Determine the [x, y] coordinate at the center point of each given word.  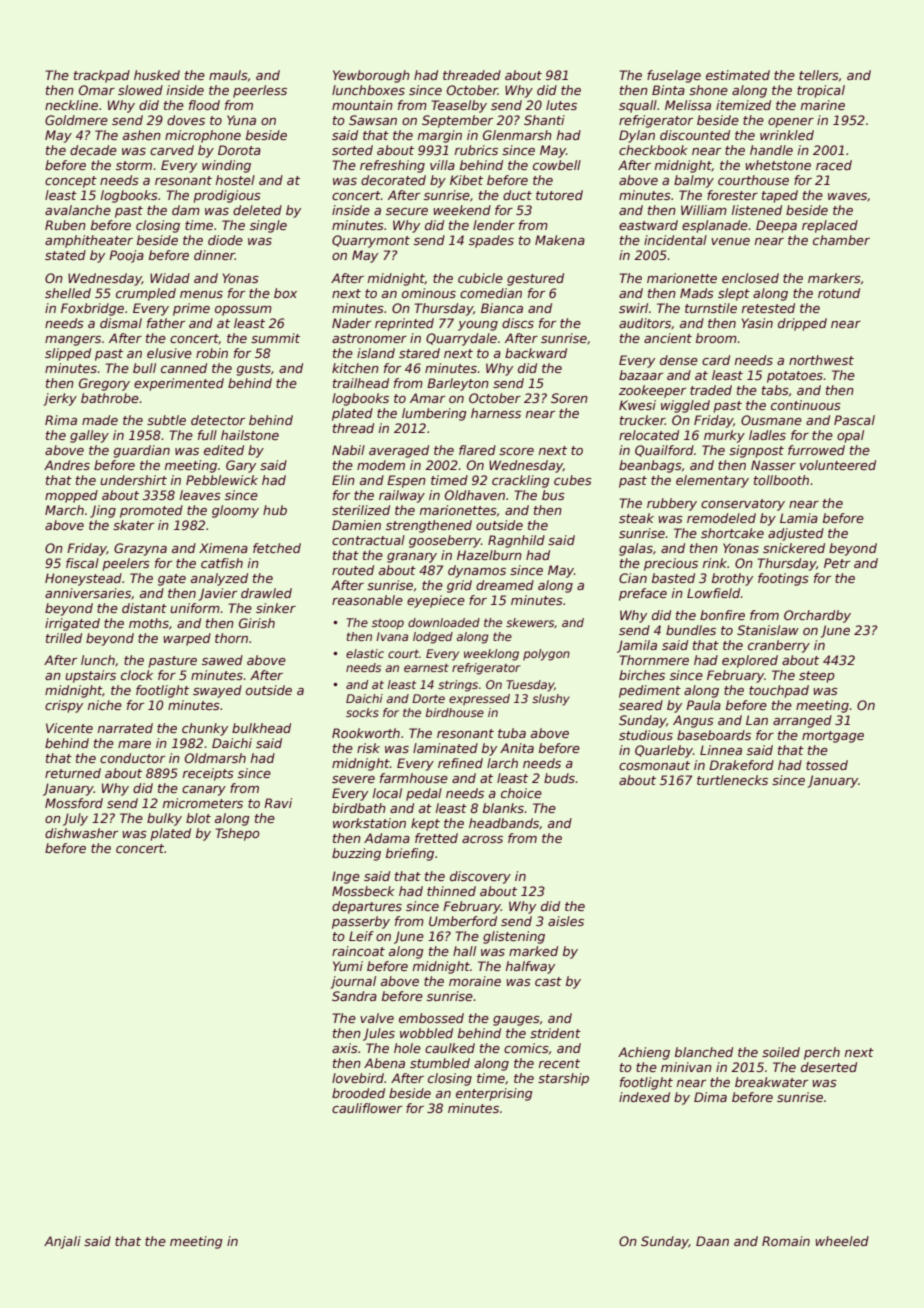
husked [157, 75]
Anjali [62, 1242]
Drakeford [741, 765]
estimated [738, 75]
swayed [217, 691]
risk [368, 748]
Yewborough [371, 76]
